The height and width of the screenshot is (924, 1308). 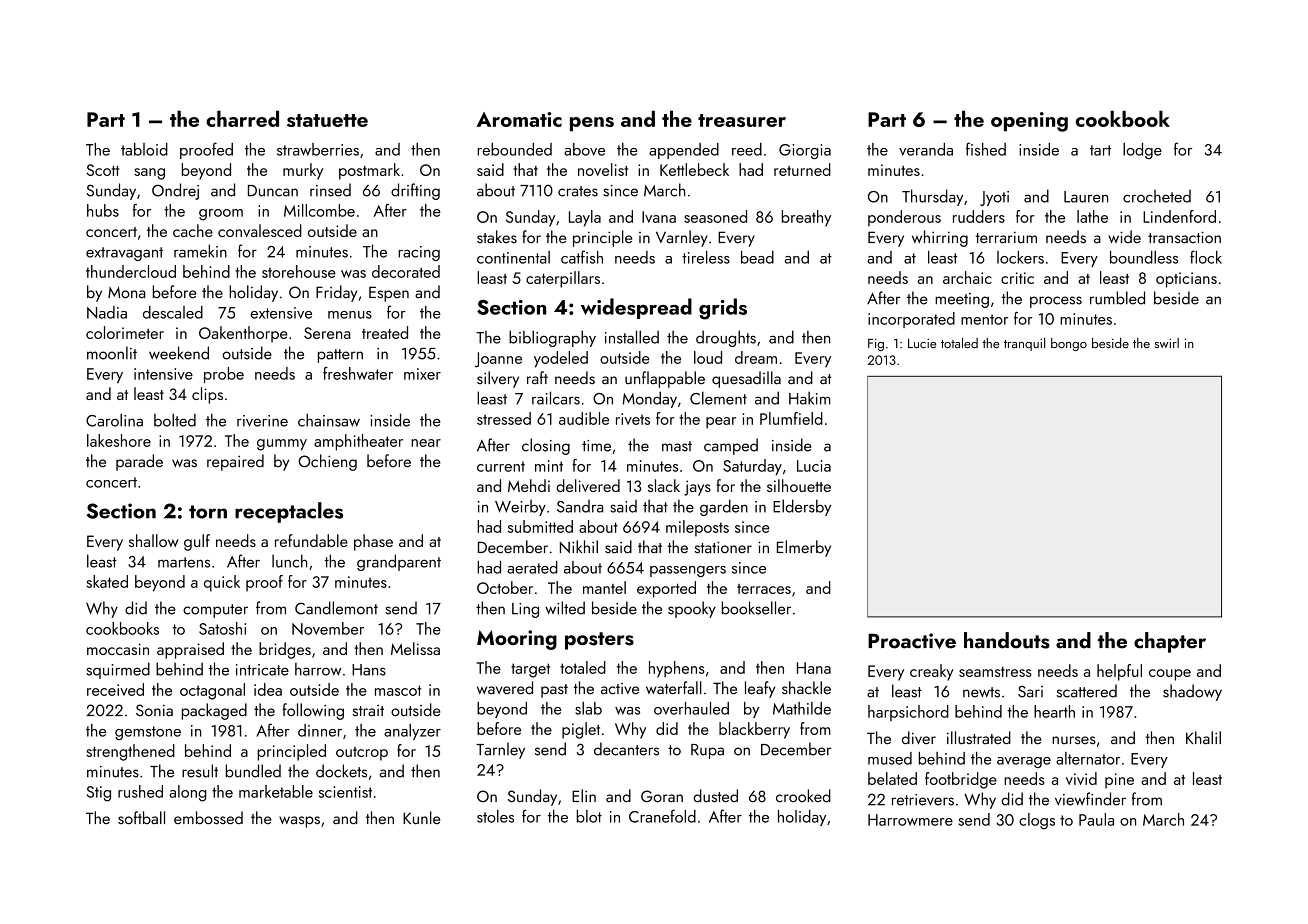 What do you see at coordinates (1074, 740) in the screenshot?
I see `nurses` at bounding box center [1074, 740].
